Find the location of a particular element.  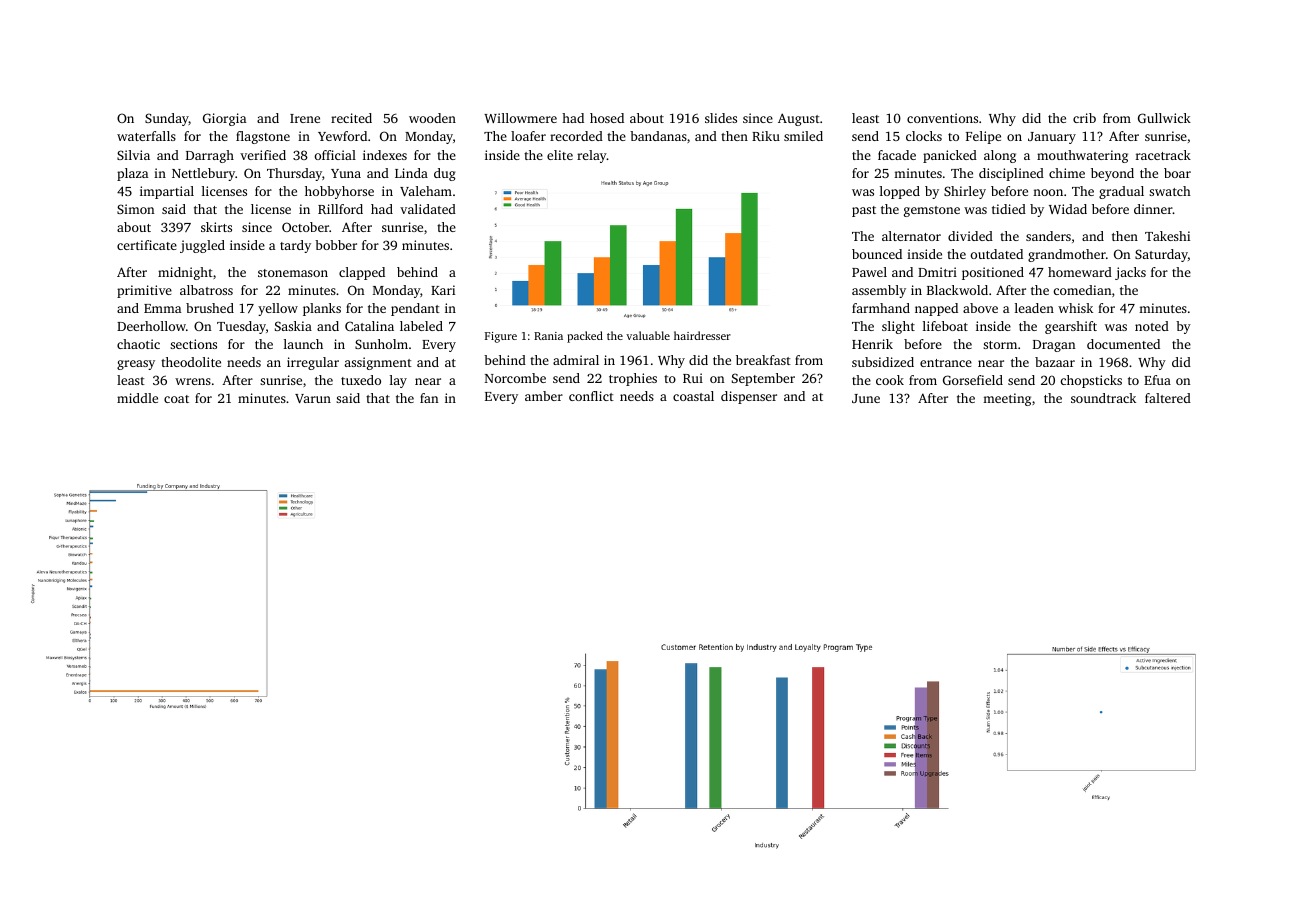

middle is located at coordinates (137, 398).
